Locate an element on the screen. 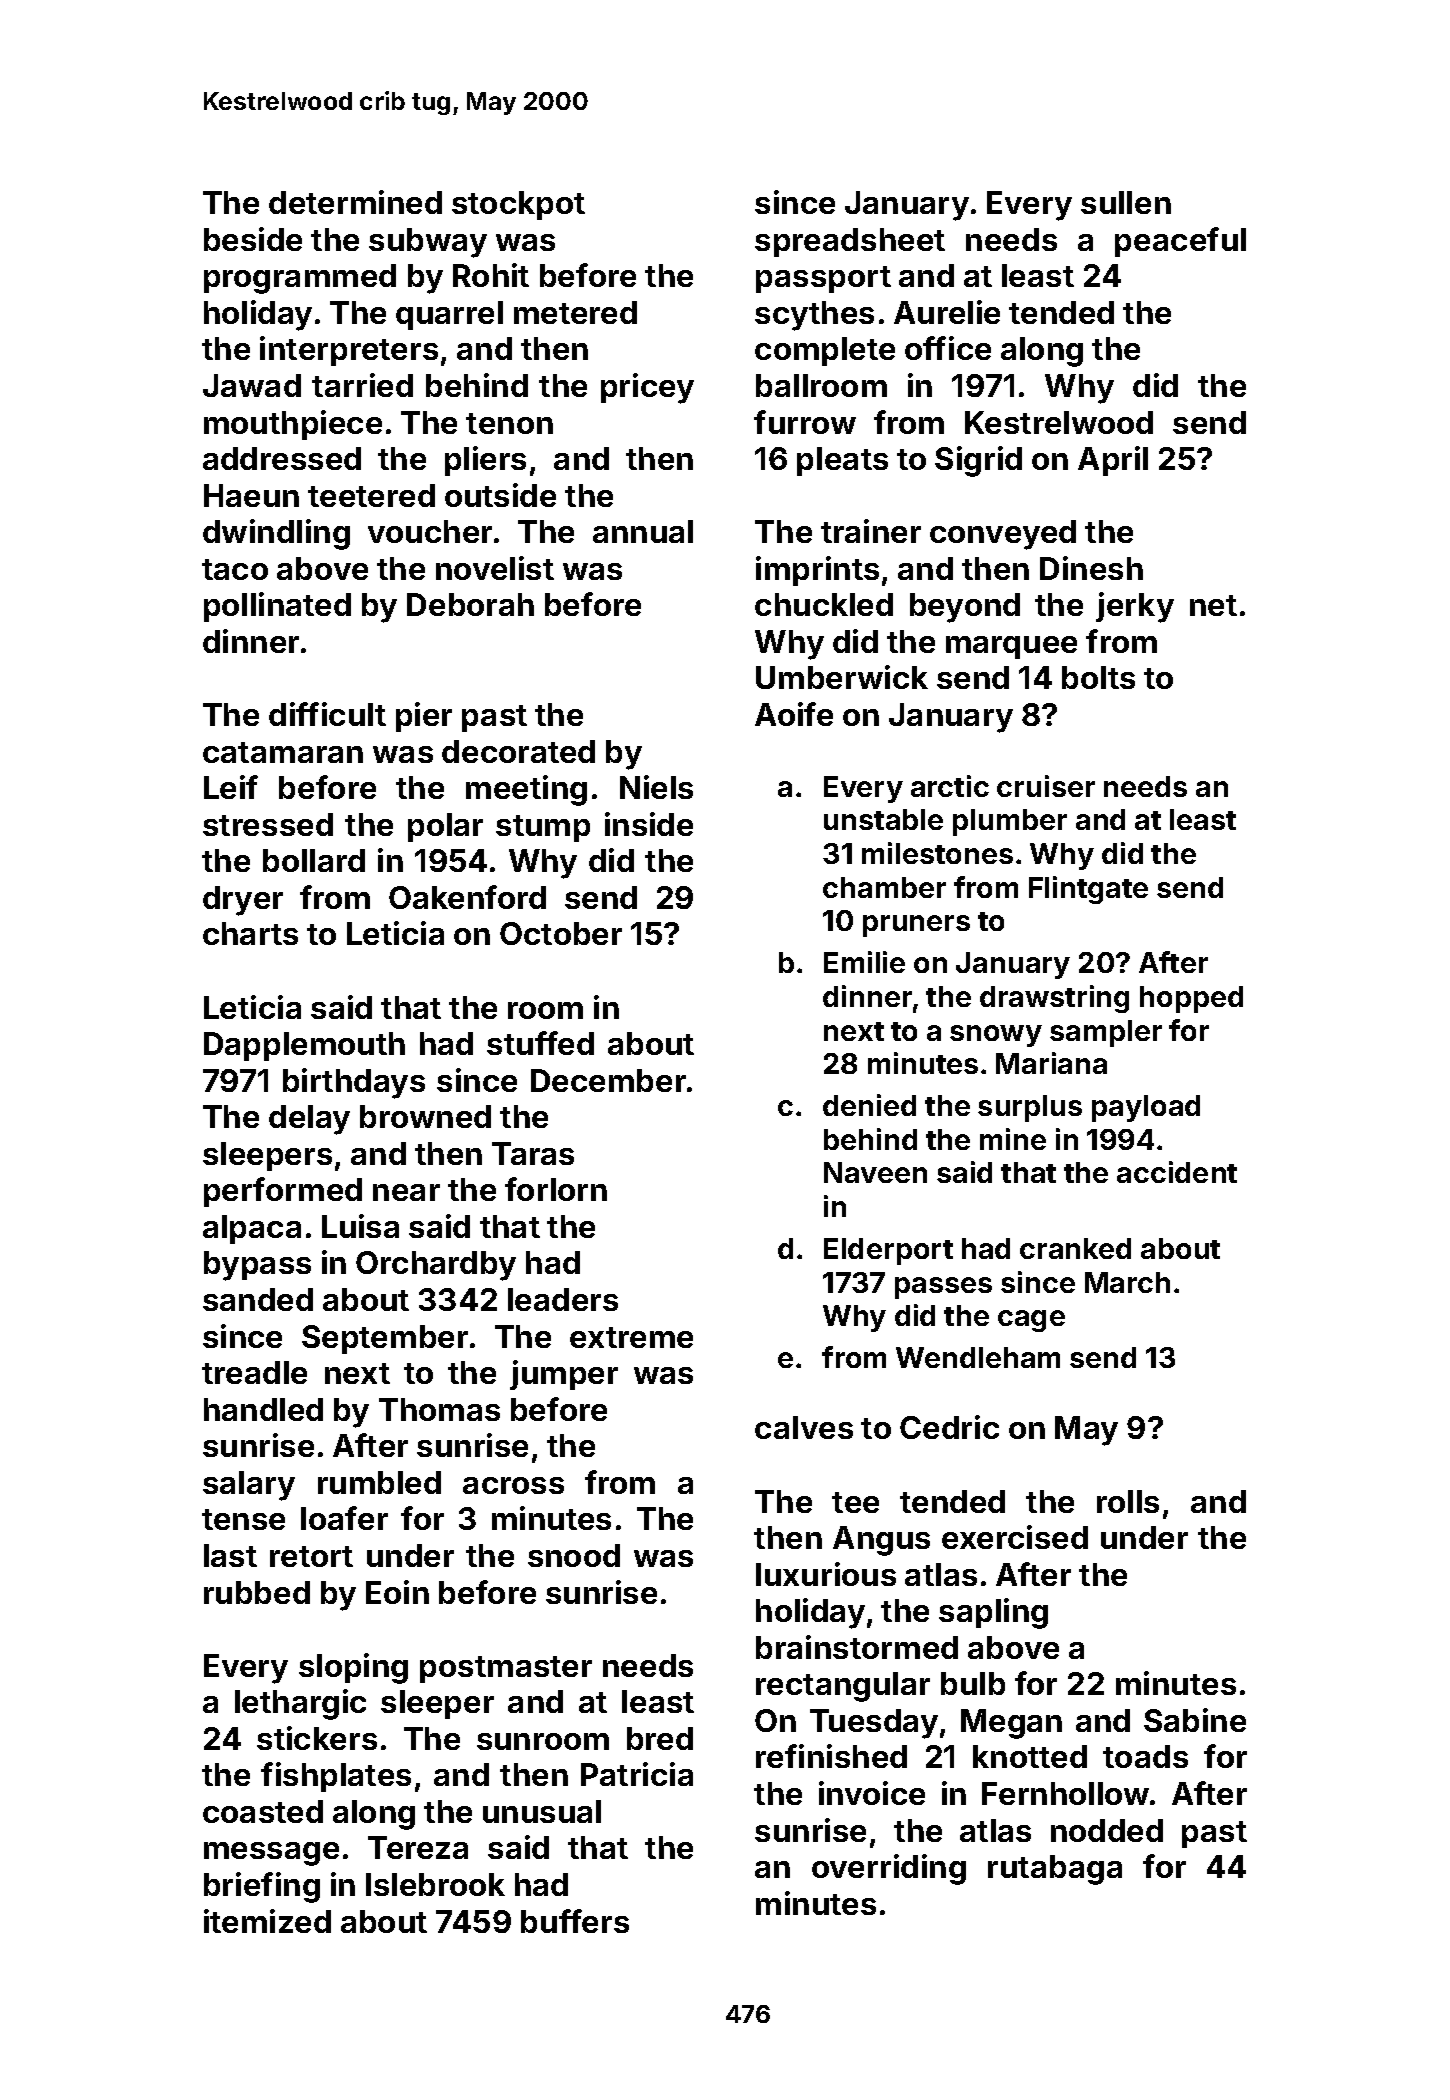  extreme is located at coordinates (631, 1337).
